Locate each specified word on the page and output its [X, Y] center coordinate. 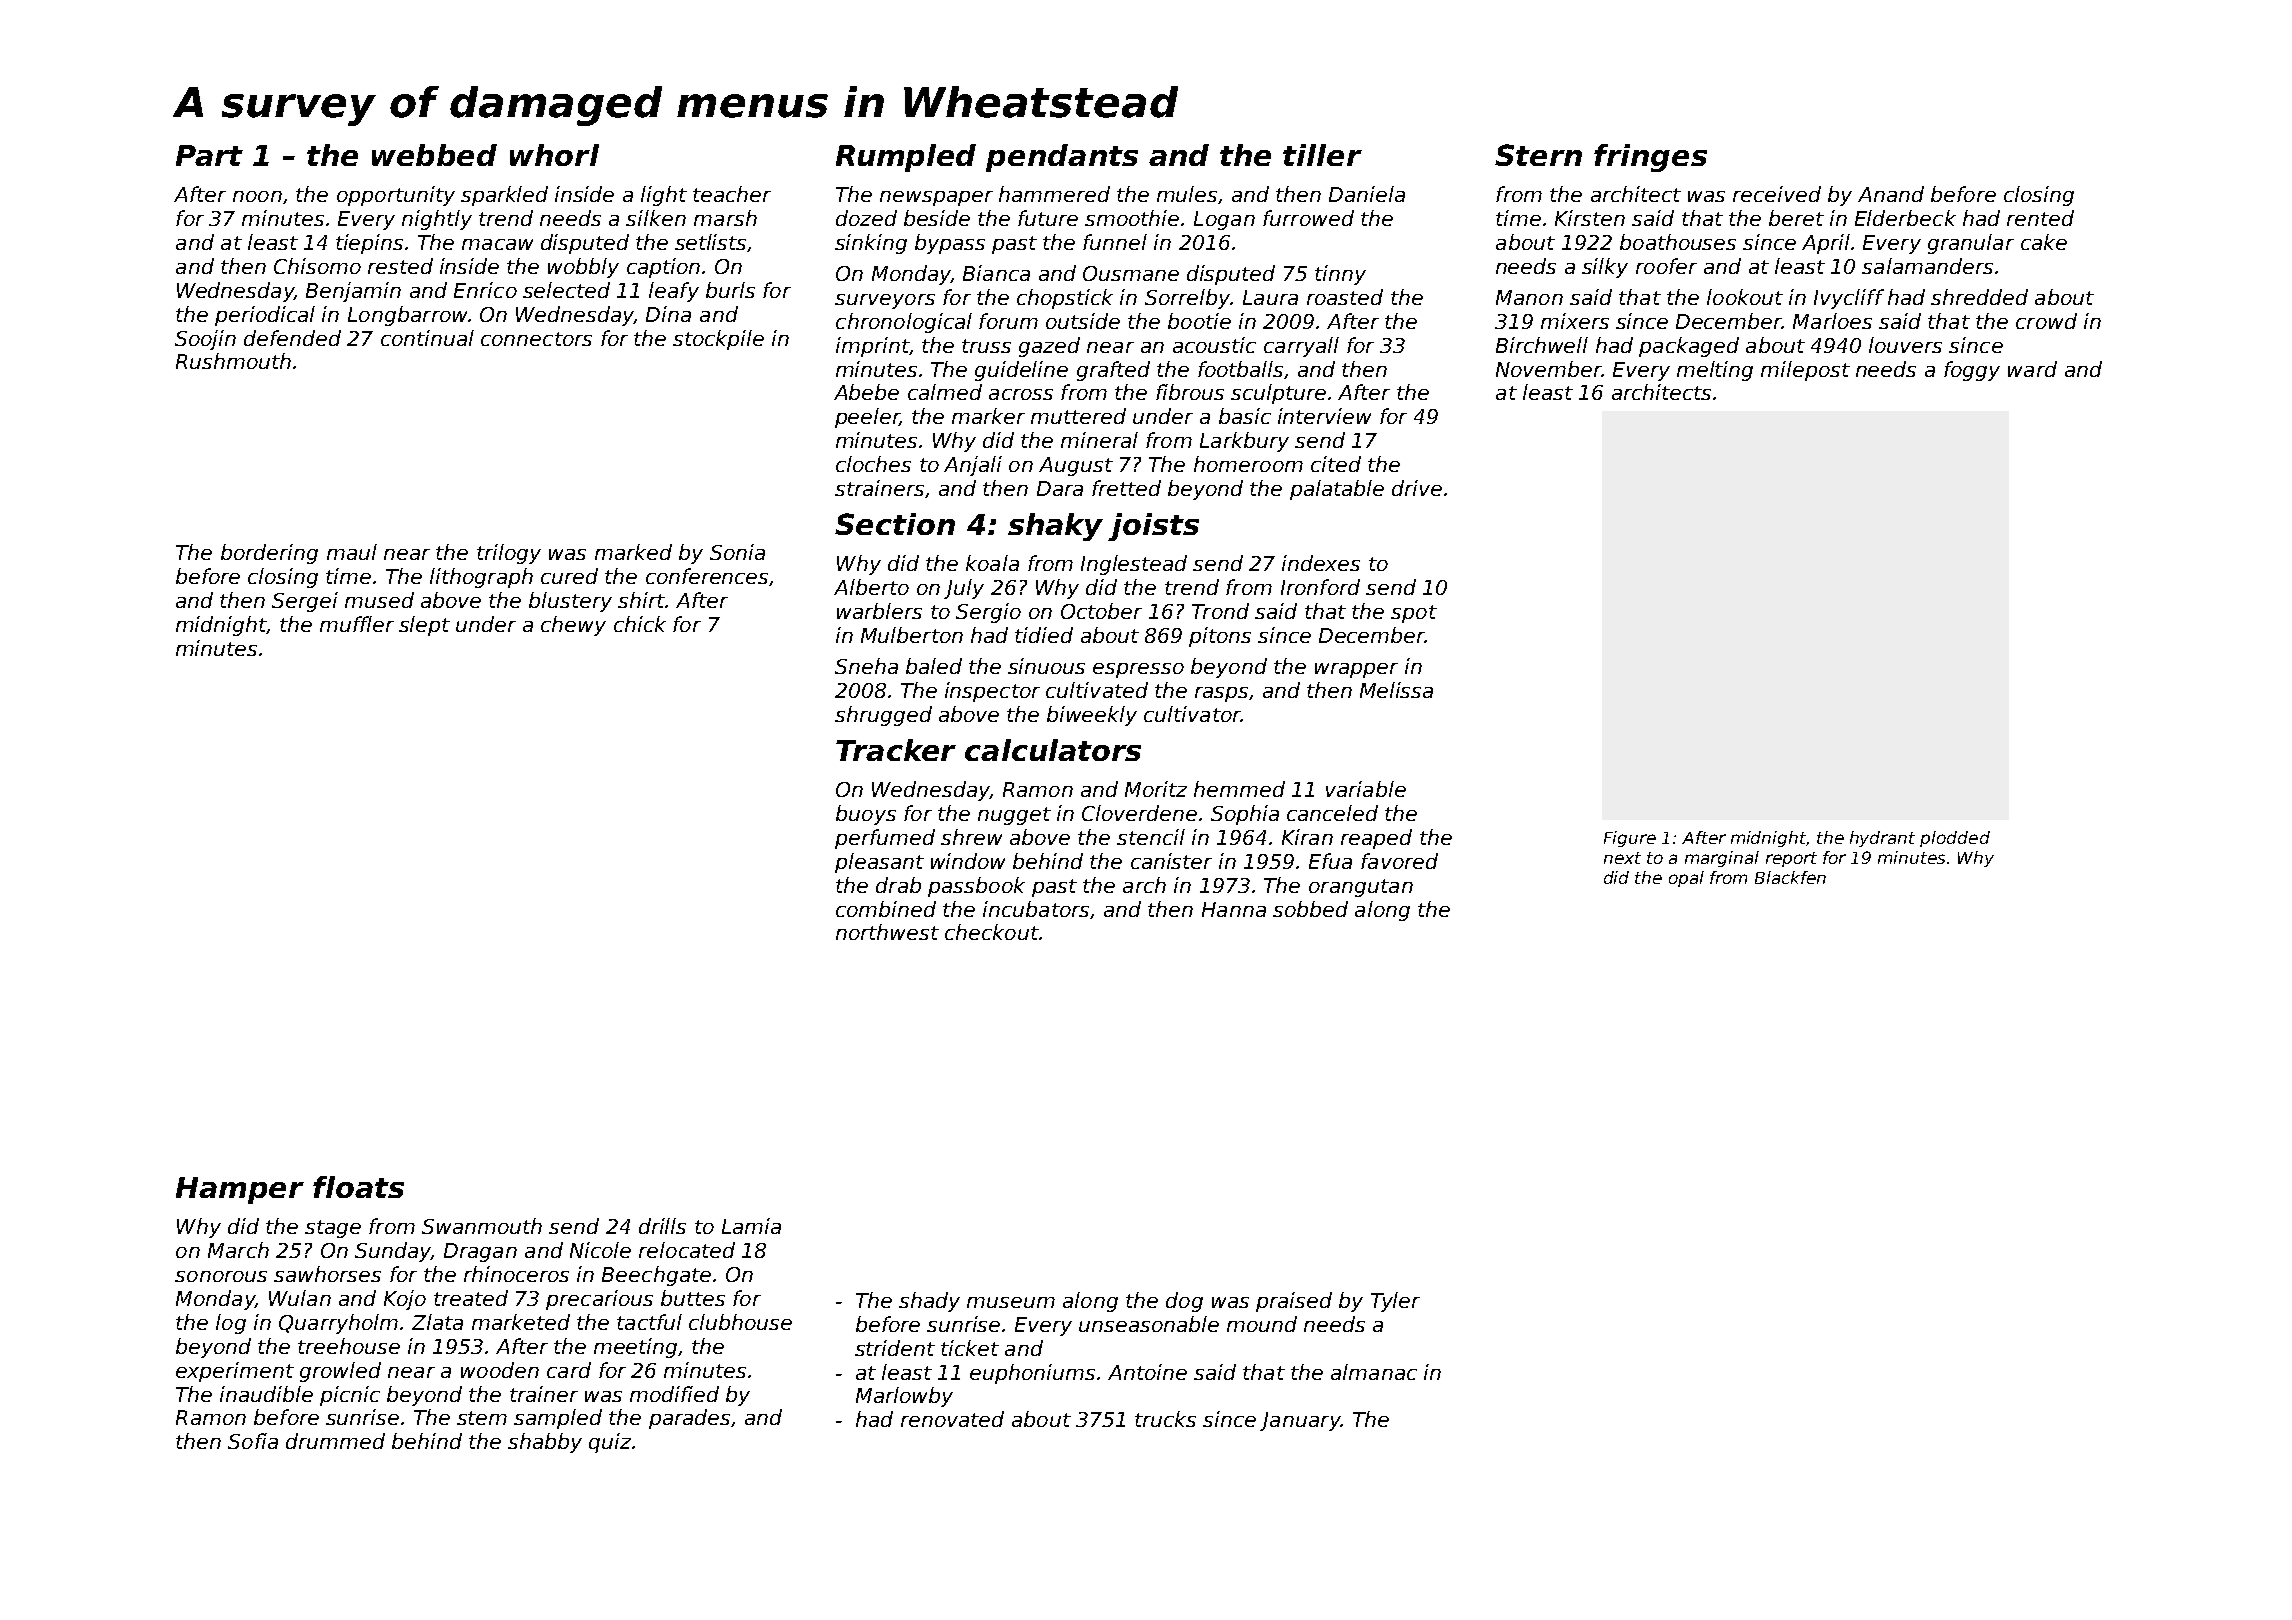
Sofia [253, 1441]
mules [1187, 194]
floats [358, 1187]
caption [663, 268]
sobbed [1310, 909]
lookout [1745, 297]
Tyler [1395, 1302]
